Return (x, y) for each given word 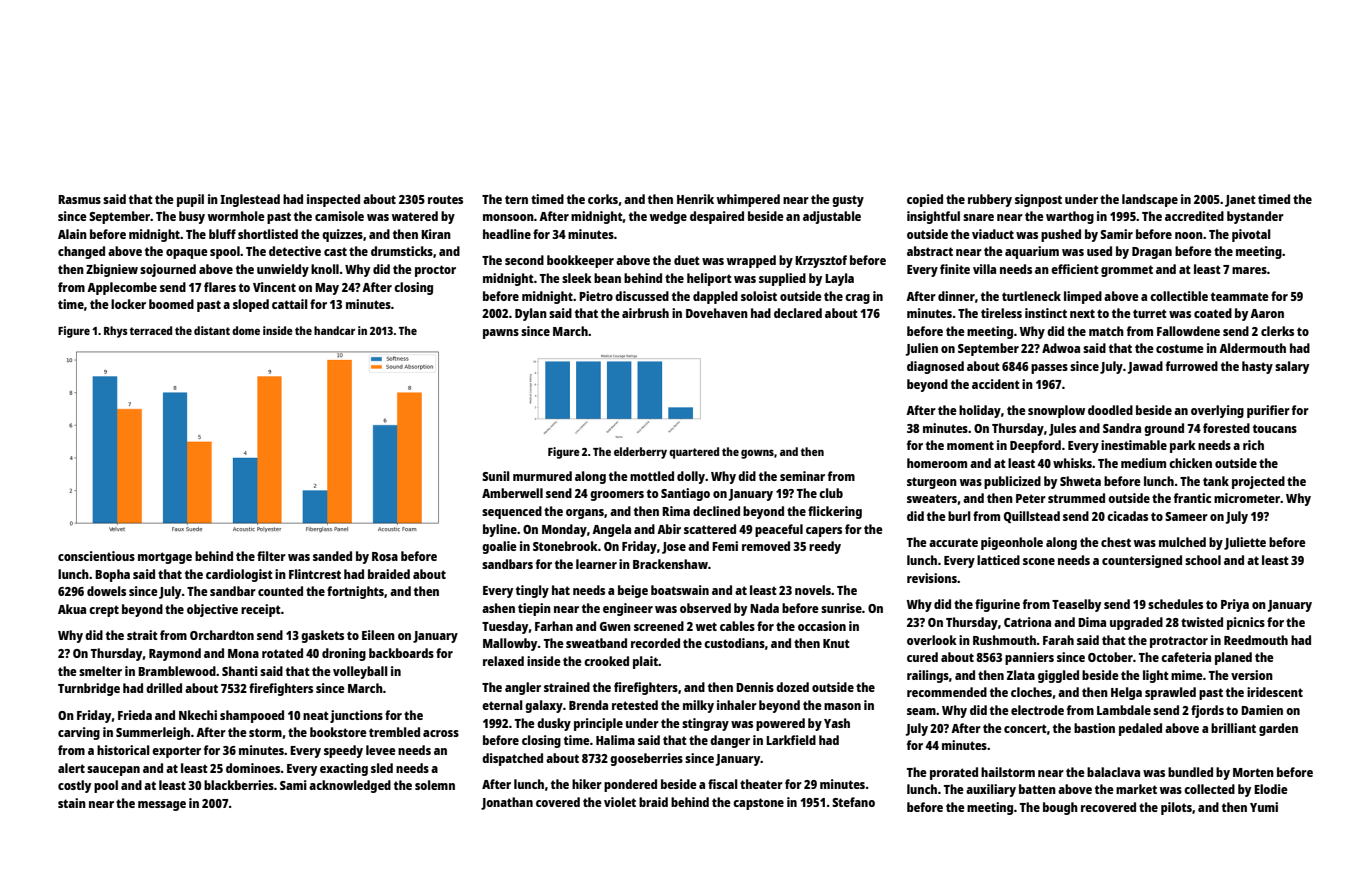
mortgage (165, 558)
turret (1150, 313)
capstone (758, 804)
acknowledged (350, 786)
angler (523, 688)
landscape (1150, 200)
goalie (499, 547)
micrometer (1247, 498)
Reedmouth (1256, 640)
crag (857, 299)
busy (192, 217)
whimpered (748, 200)
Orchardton (222, 635)
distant (212, 330)
